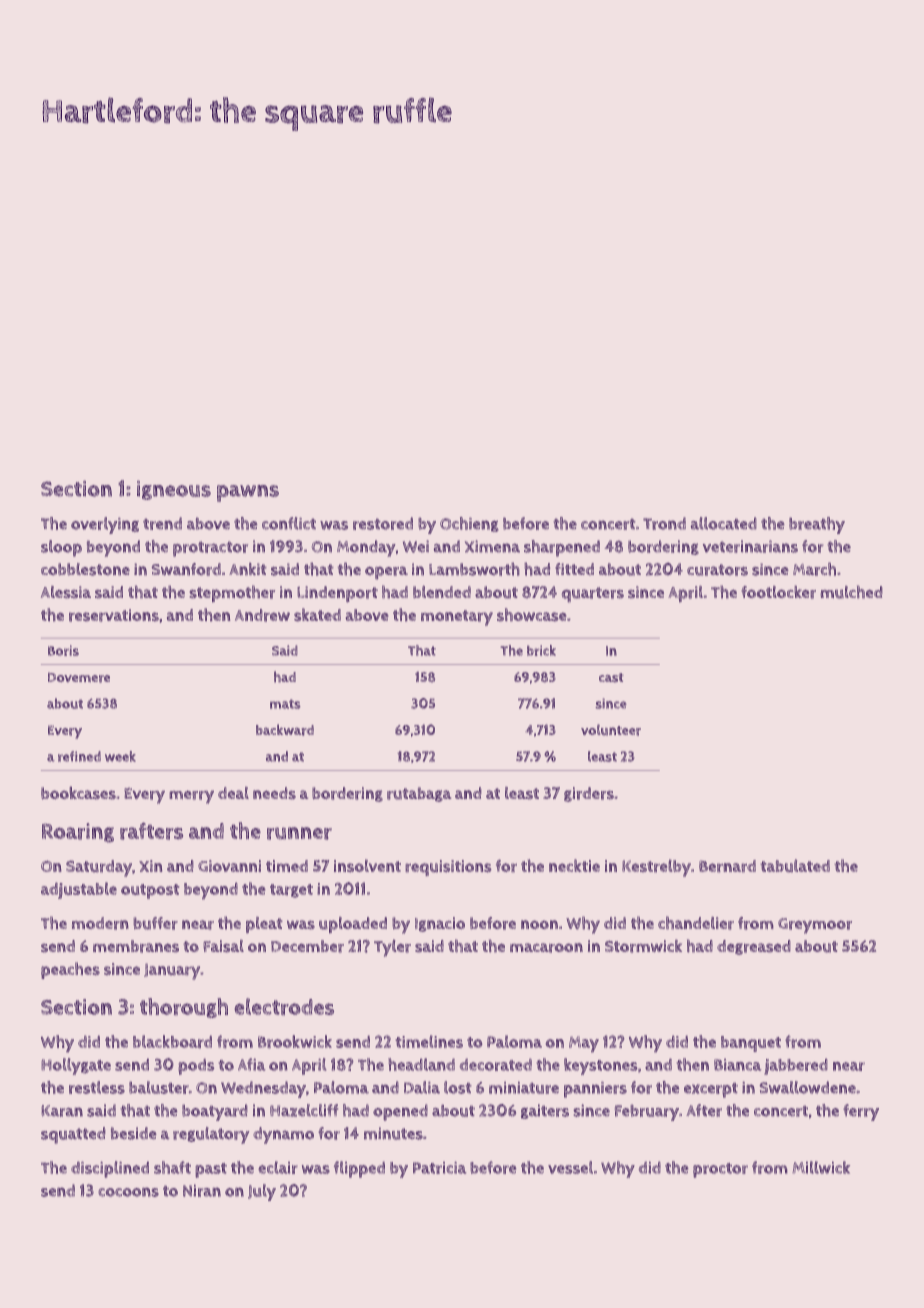 The height and width of the screenshot is (1308, 924). What do you see at coordinates (419, 794) in the screenshot?
I see `rutabaga` at bounding box center [419, 794].
